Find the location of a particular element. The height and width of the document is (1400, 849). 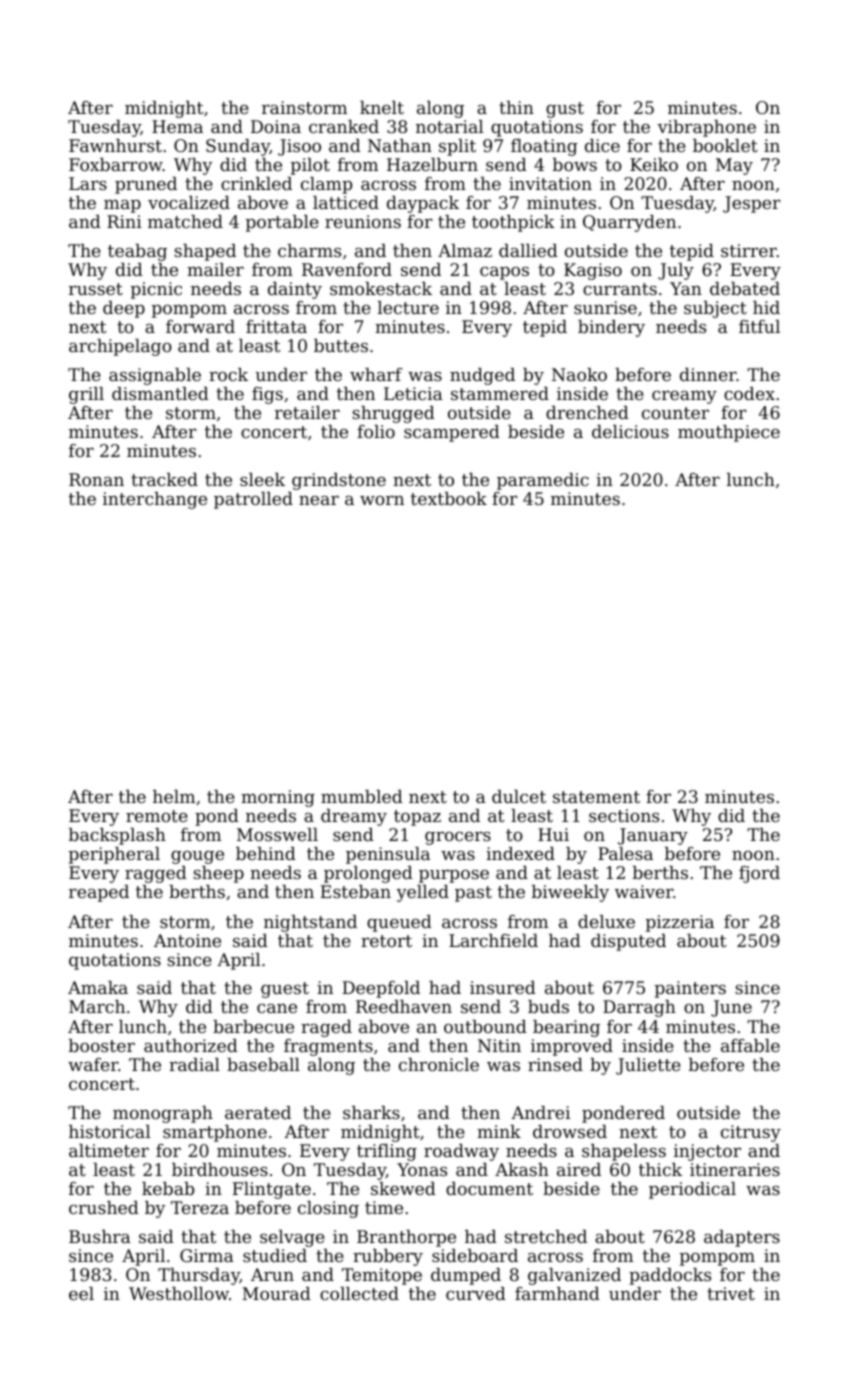

Reedhaven is located at coordinates (404, 1006).
